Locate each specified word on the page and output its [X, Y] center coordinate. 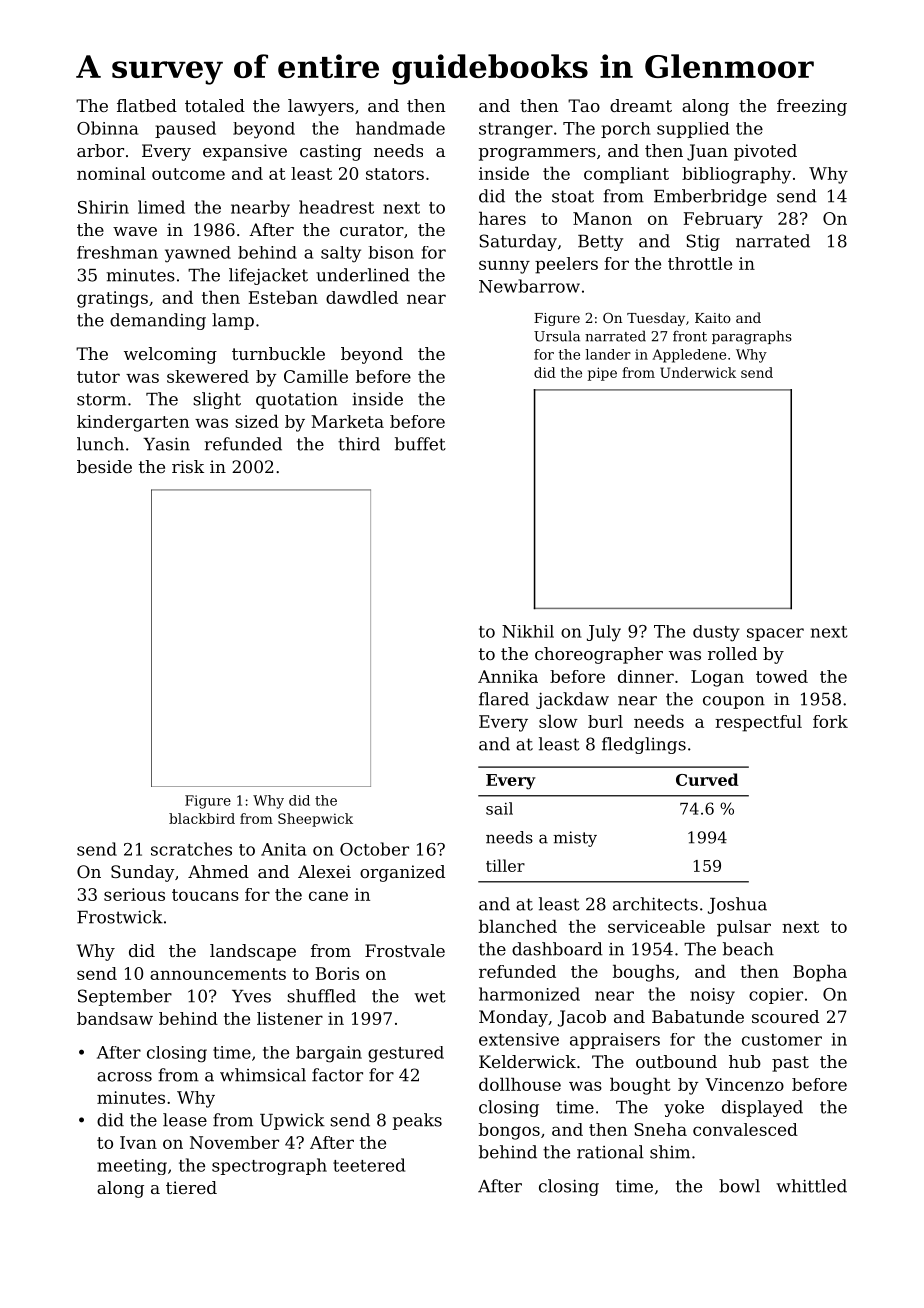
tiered [191, 1187]
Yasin [166, 444]
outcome [188, 174]
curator [372, 230]
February [723, 220]
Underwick [698, 372]
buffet [420, 444]
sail [499, 808]
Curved [707, 779]
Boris [337, 973]
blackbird [202, 818]
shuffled [321, 996]
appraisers [615, 1041]
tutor [98, 377]
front [690, 336]
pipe [602, 374]
